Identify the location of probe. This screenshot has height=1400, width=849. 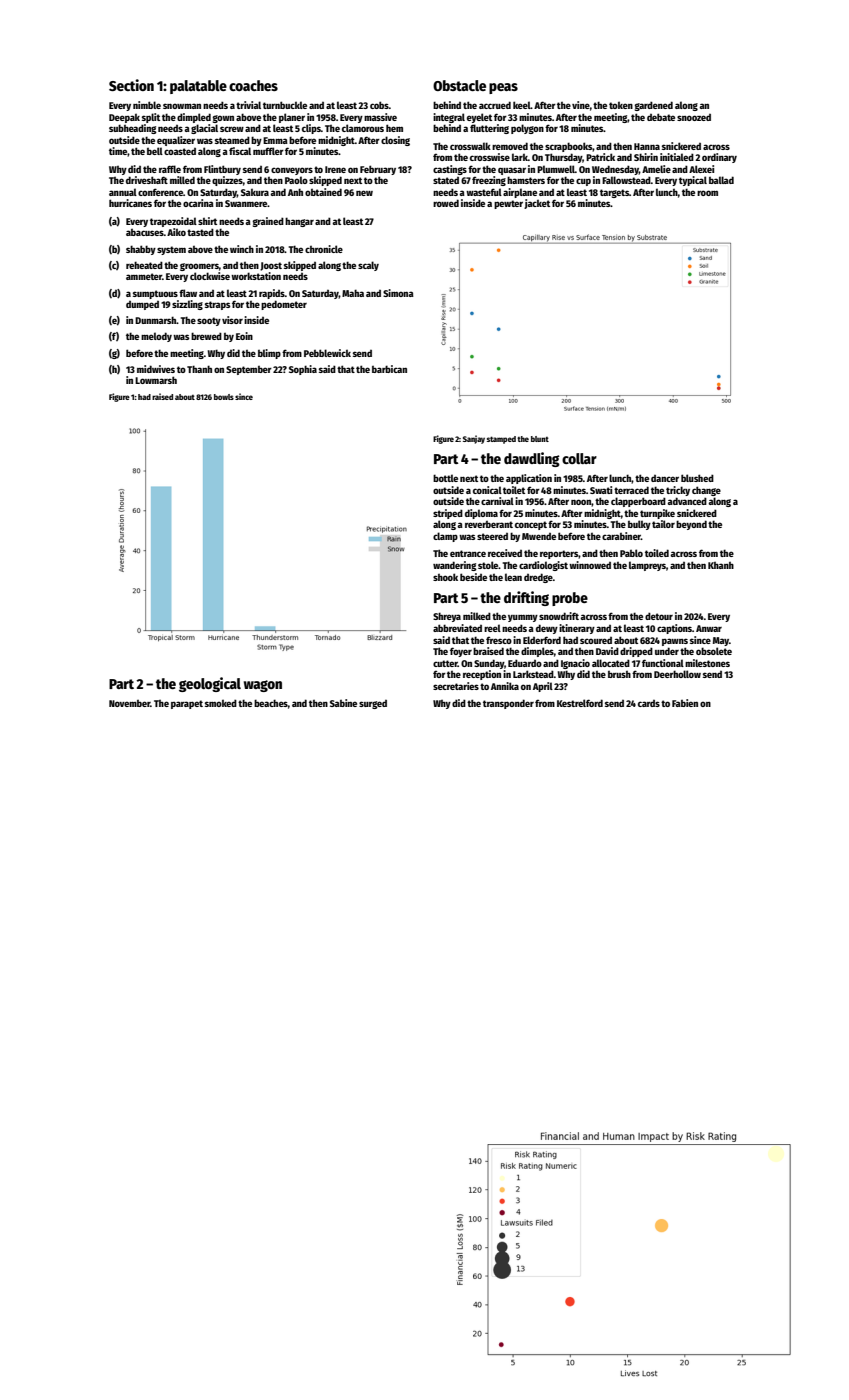
(570, 599).
